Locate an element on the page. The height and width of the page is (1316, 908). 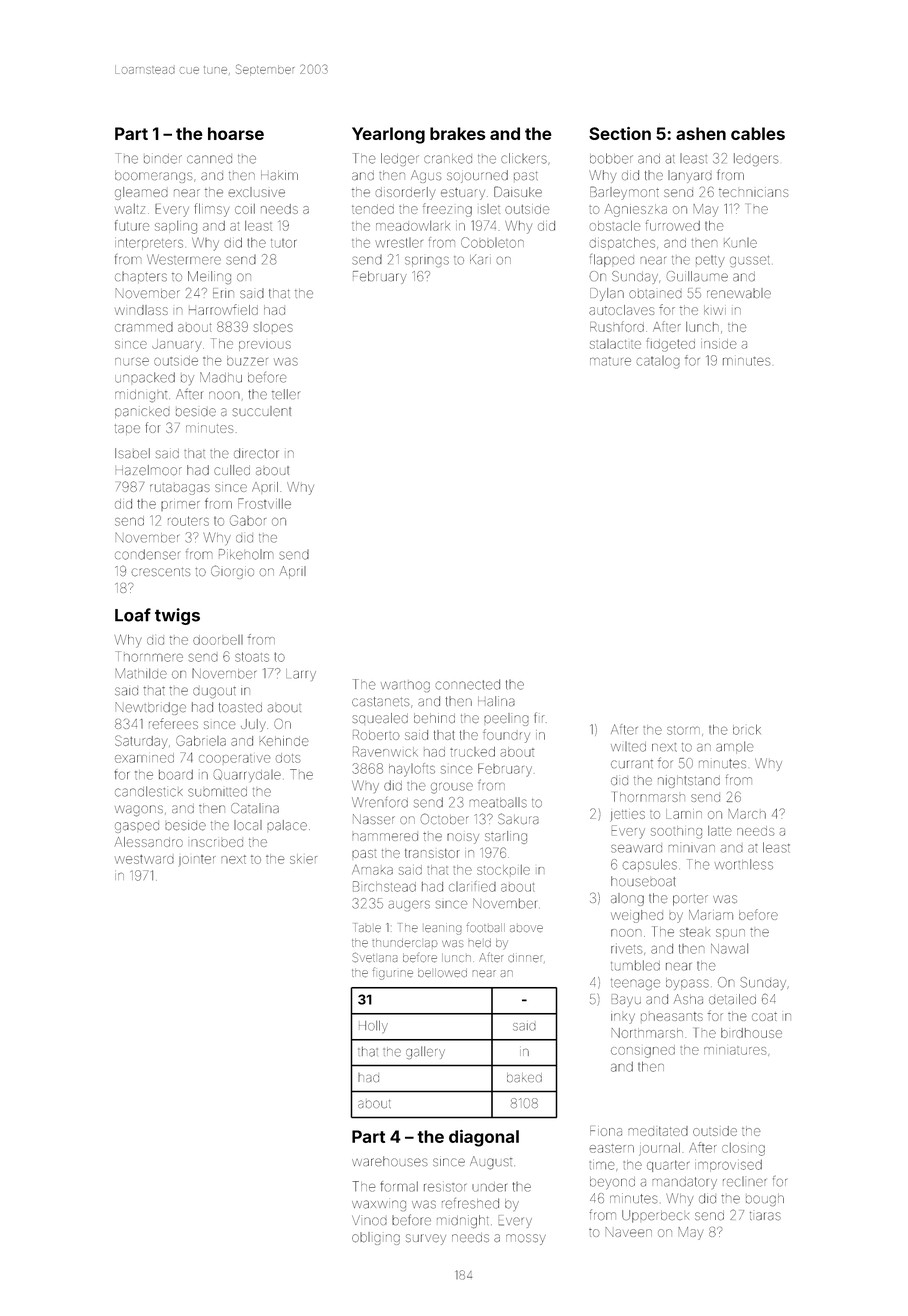
routers is located at coordinates (188, 521).
